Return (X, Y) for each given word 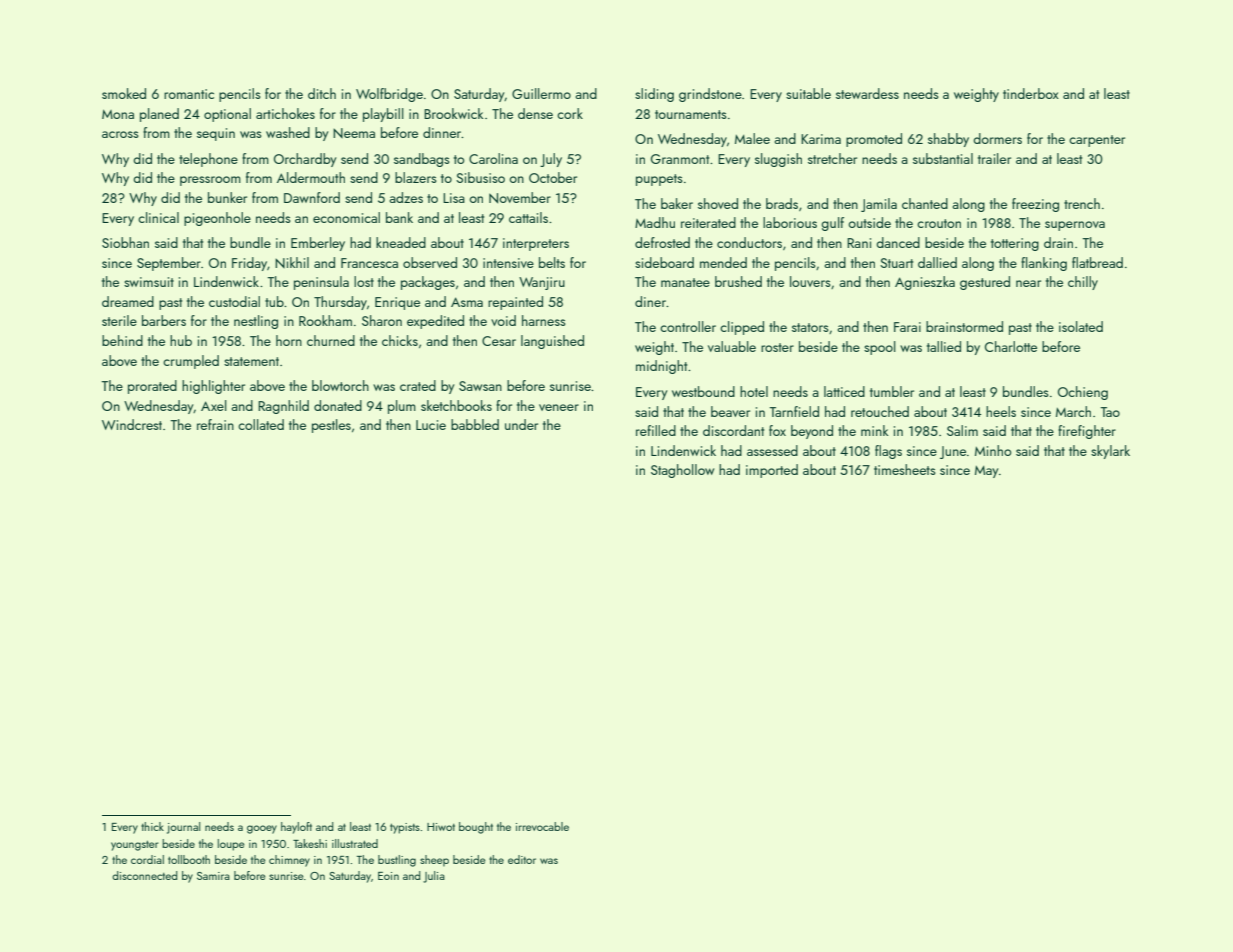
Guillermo (541, 93)
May (986, 472)
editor (522, 859)
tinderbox (1031, 93)
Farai (907, 327)
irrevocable (542, 826)
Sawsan (480, 386)
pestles (331, 426)
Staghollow (682, 471)
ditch (322, 93)
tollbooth (189, 859)
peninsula (321, 283)
